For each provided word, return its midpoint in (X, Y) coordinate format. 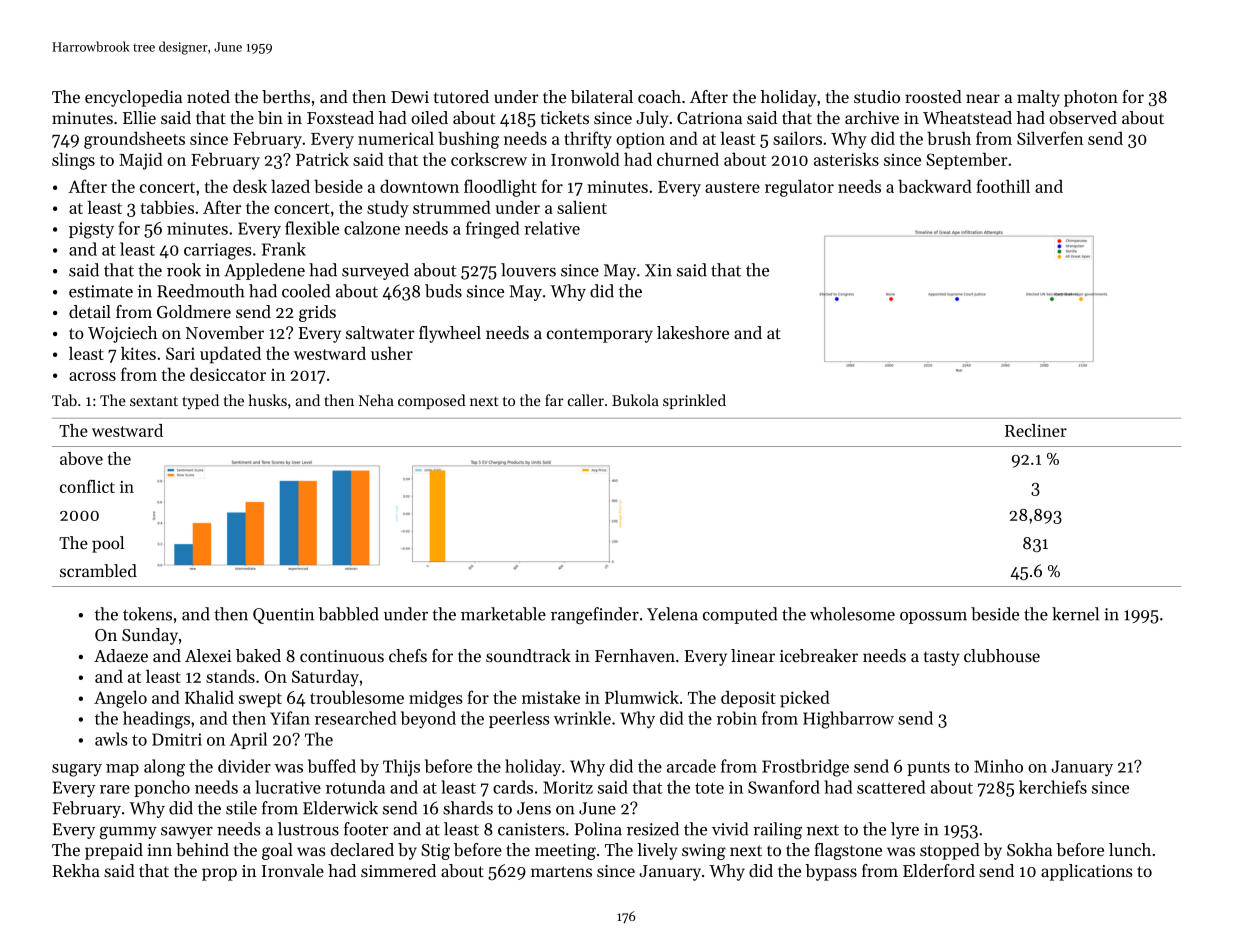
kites (138, 353)
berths (286, 96)
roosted (933, 96)
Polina (598, 829)
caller (586, 400)
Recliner (1036, 430)
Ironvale (293, 870)
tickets (565, 117)
